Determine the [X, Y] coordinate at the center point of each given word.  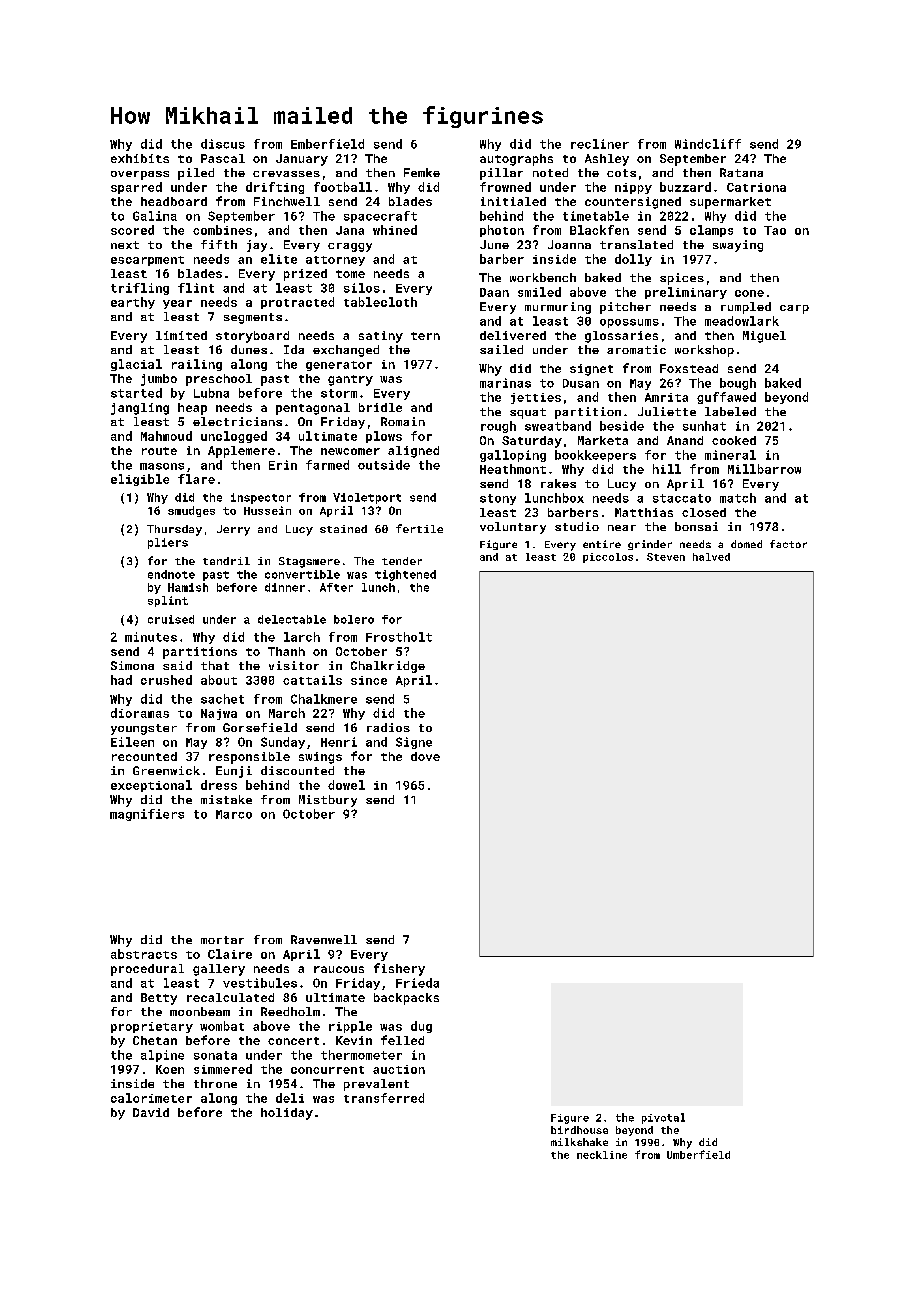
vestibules [260, 983]
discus [223, 144]
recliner [600, 144]
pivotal [663, 1118]
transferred [384, 1098]
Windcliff [708, 144]
